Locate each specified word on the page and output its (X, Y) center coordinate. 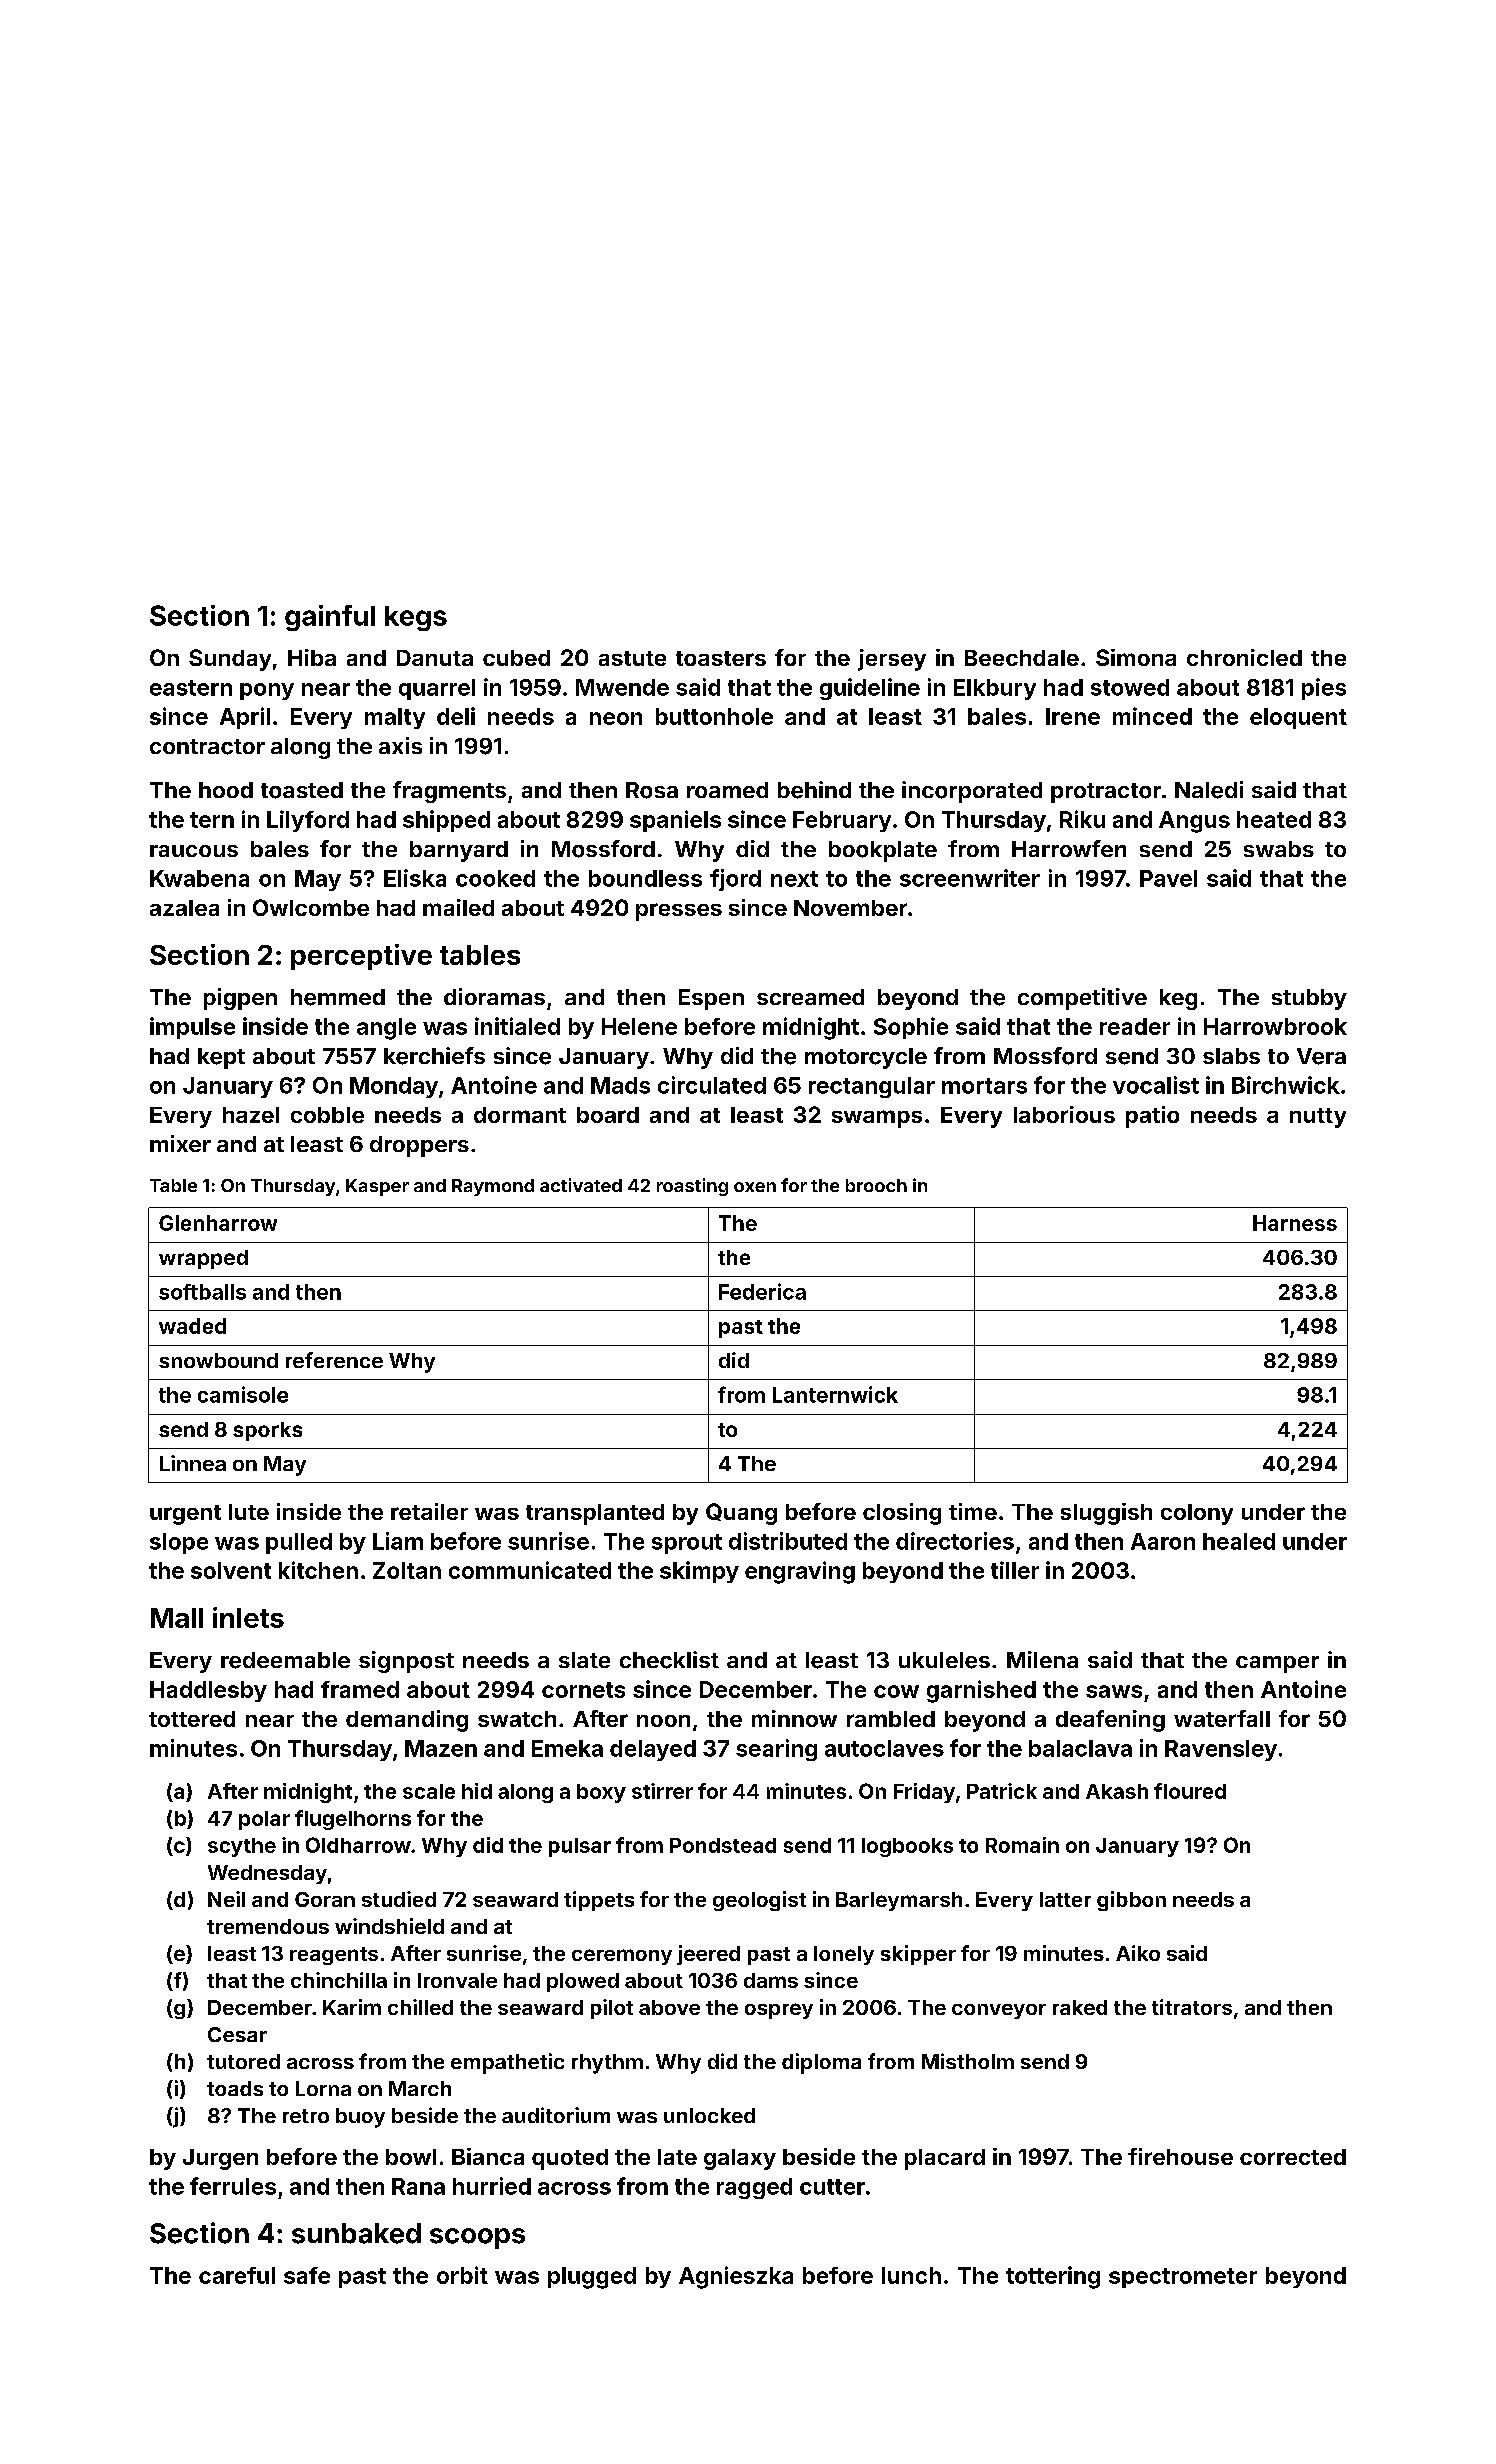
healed (1239, 1541)
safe (307, 2275)
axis (400, 745)
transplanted (595, 1514)
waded (192, 1326)
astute (632, 658)
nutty (1318, 1118)
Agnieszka (736, 2277)
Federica (762, 1291)
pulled (299, 1543)
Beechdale (1022, 658)
